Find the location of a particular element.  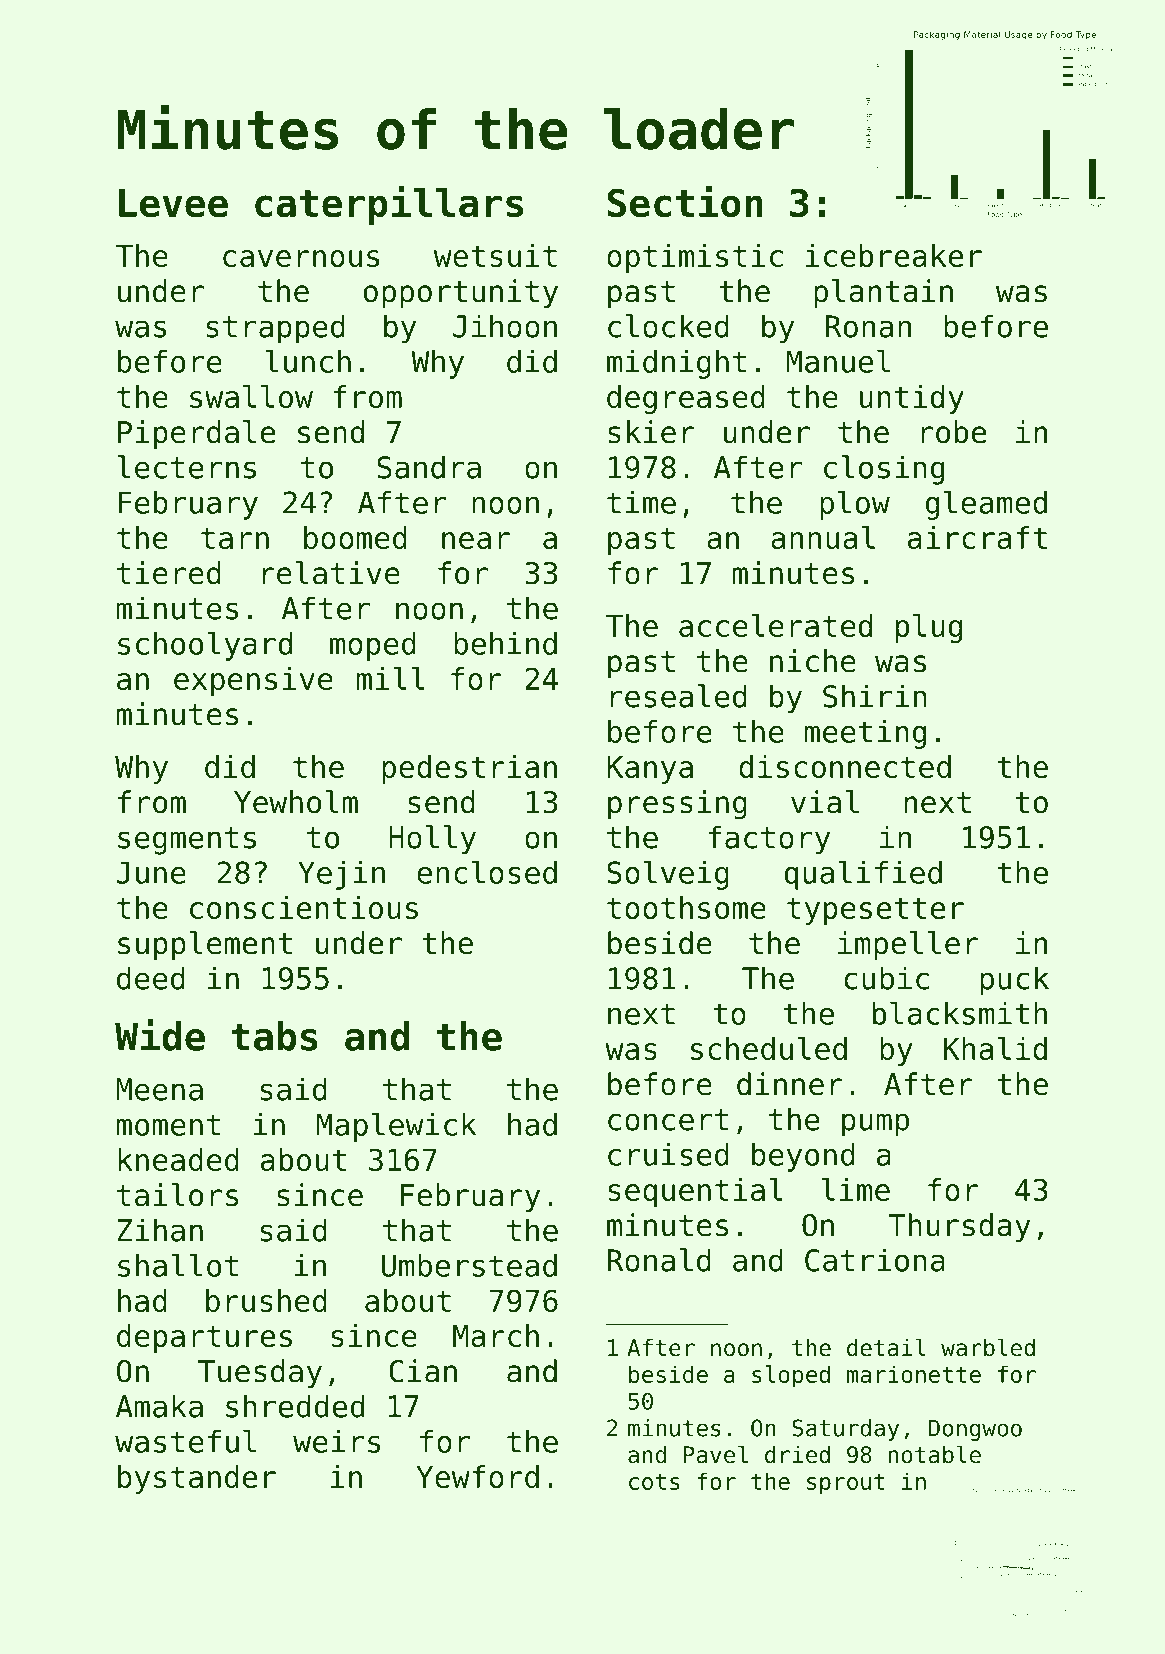

boomed is located at coordinates (355, 537).
